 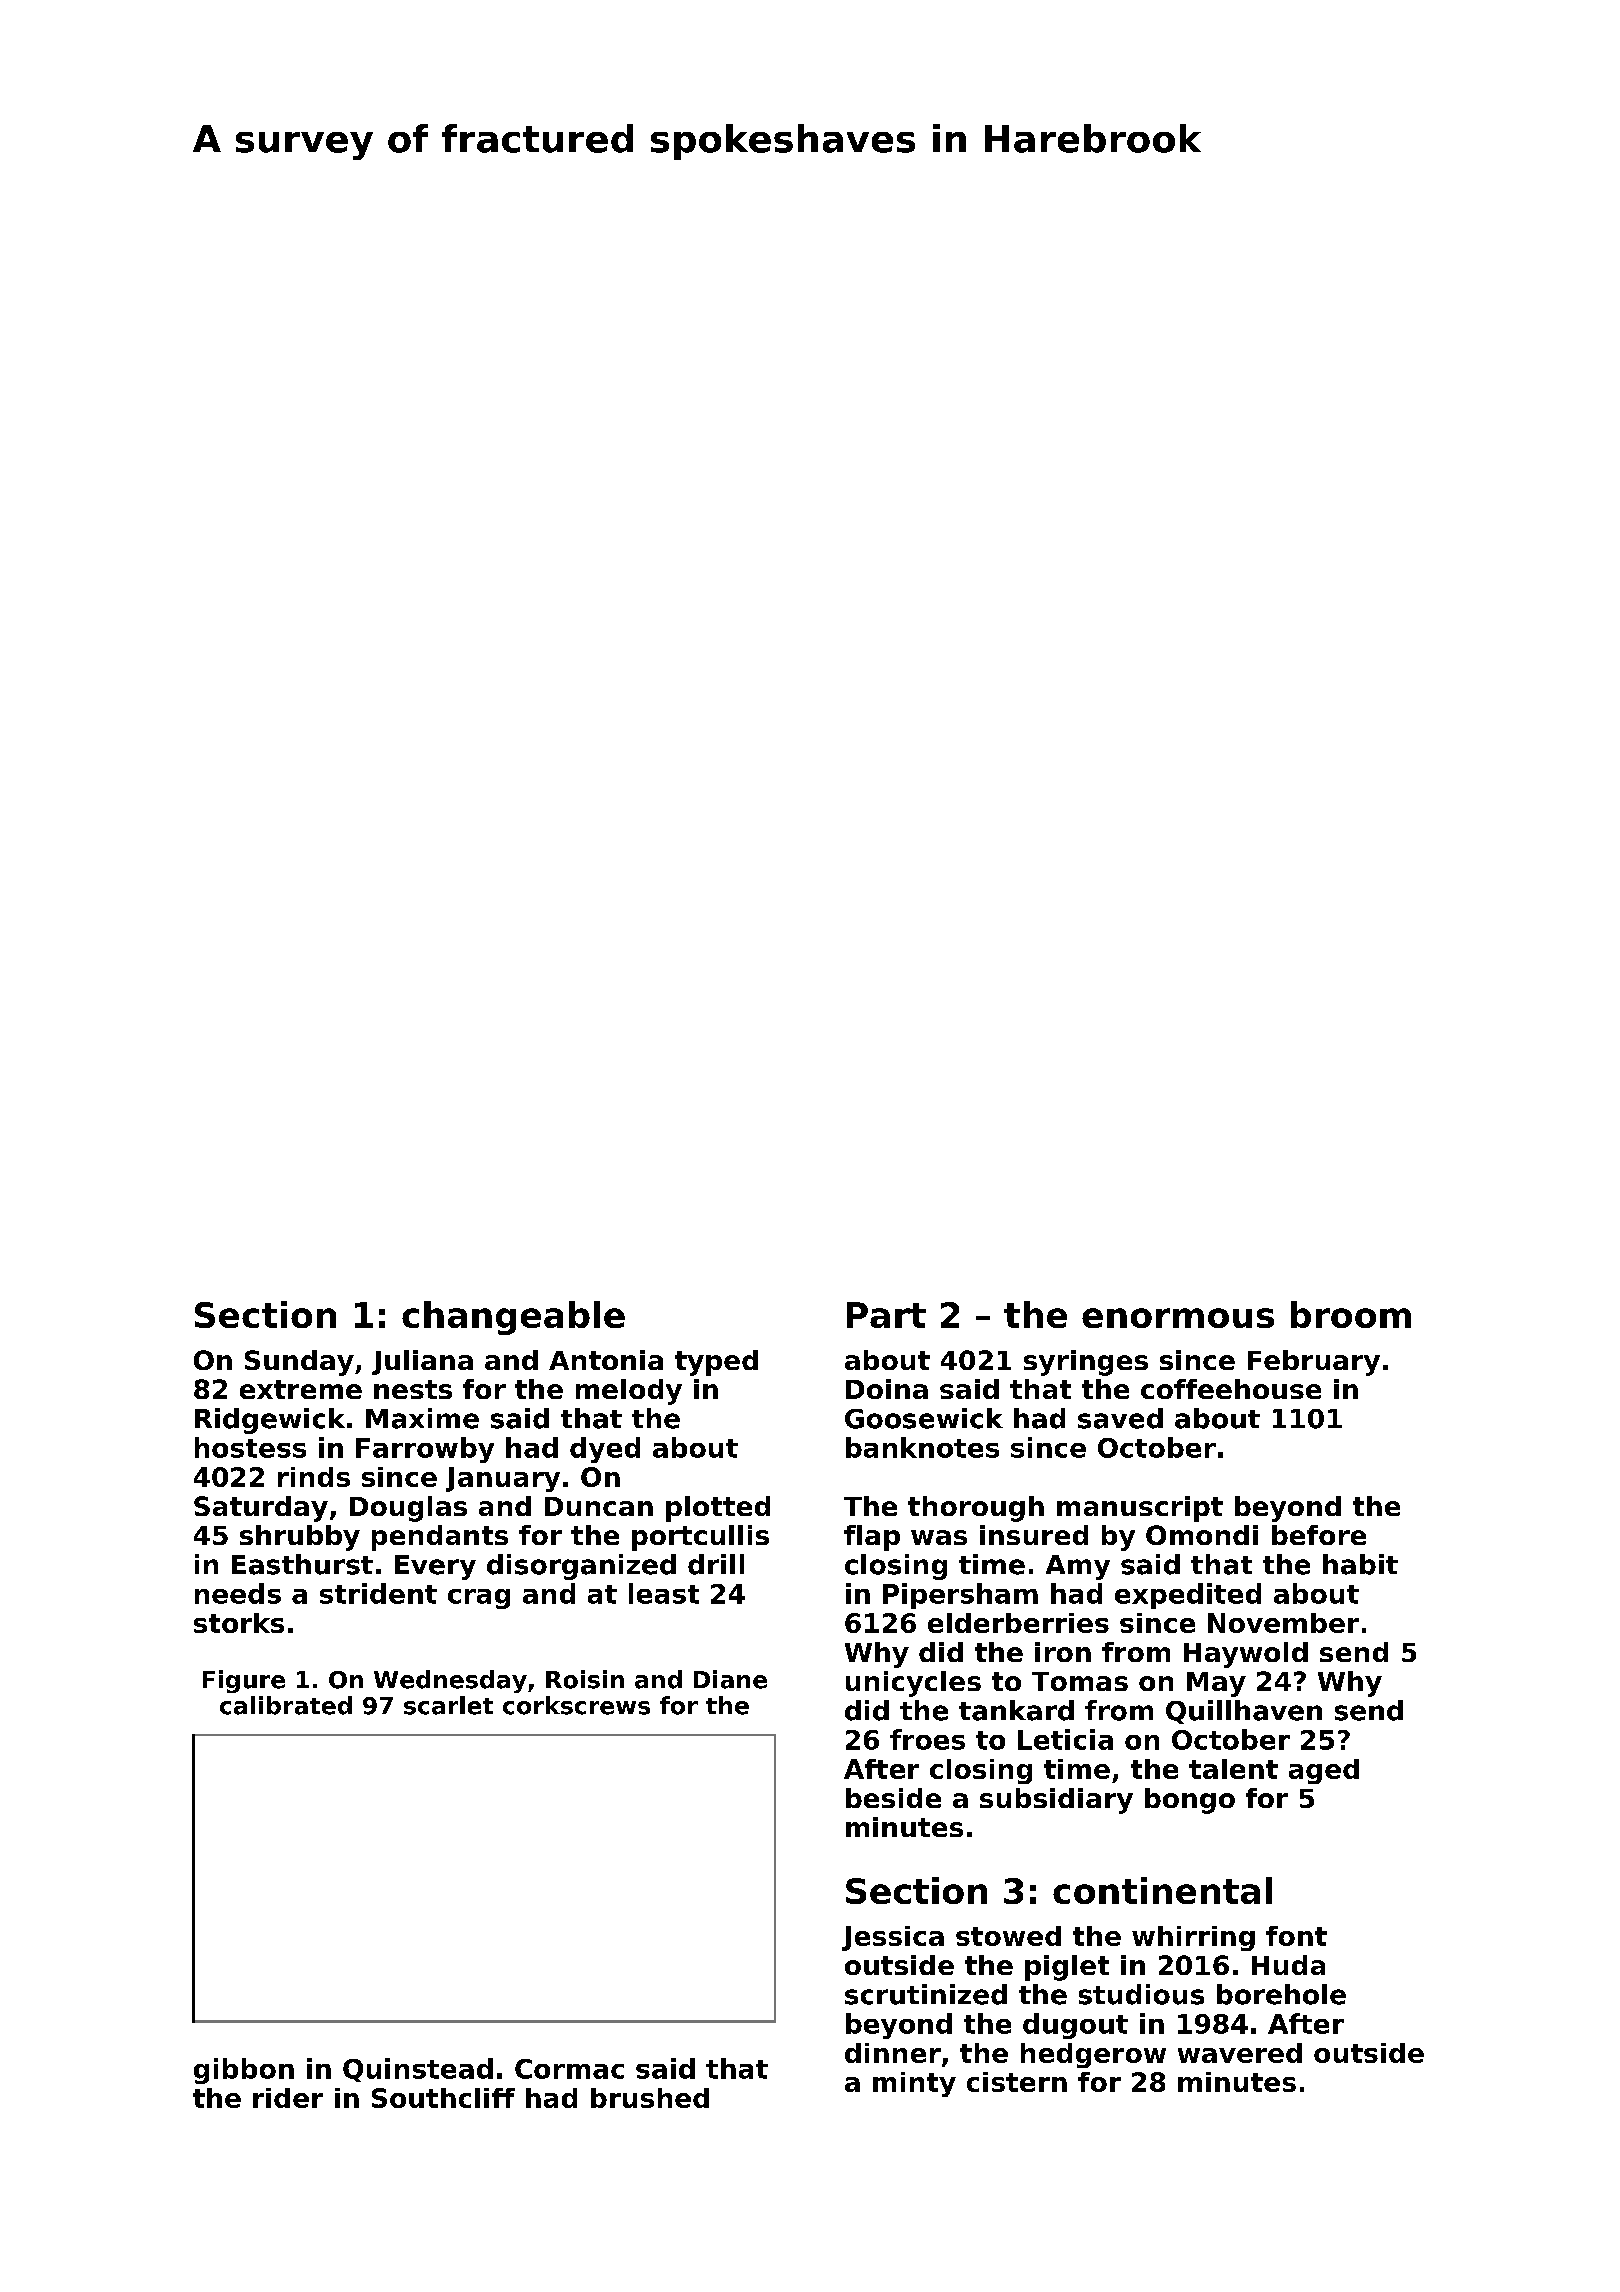 I want to click on changeable, so click(x=513, y=1318).
